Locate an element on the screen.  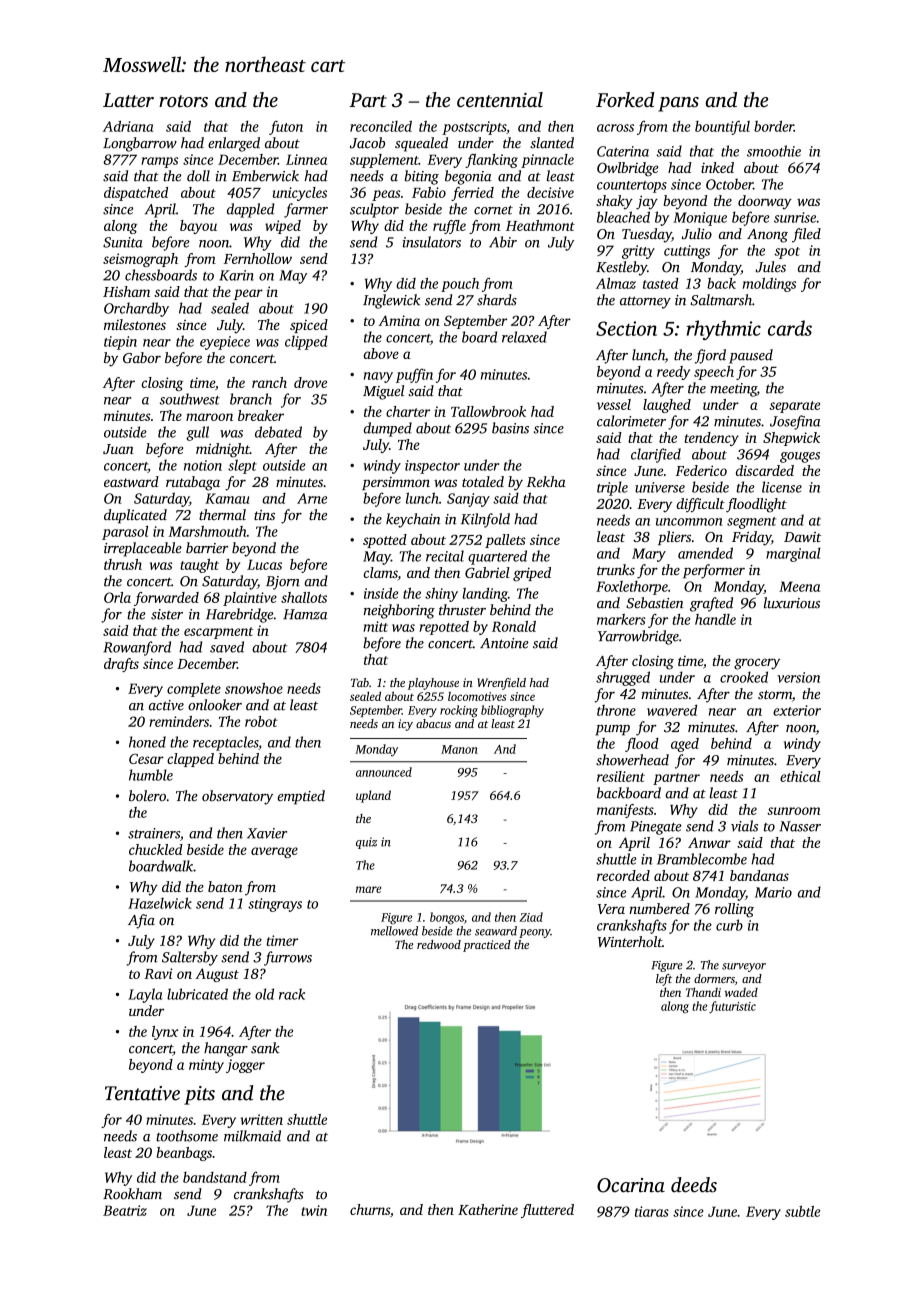
cards is located at coordinates (790, 328).
